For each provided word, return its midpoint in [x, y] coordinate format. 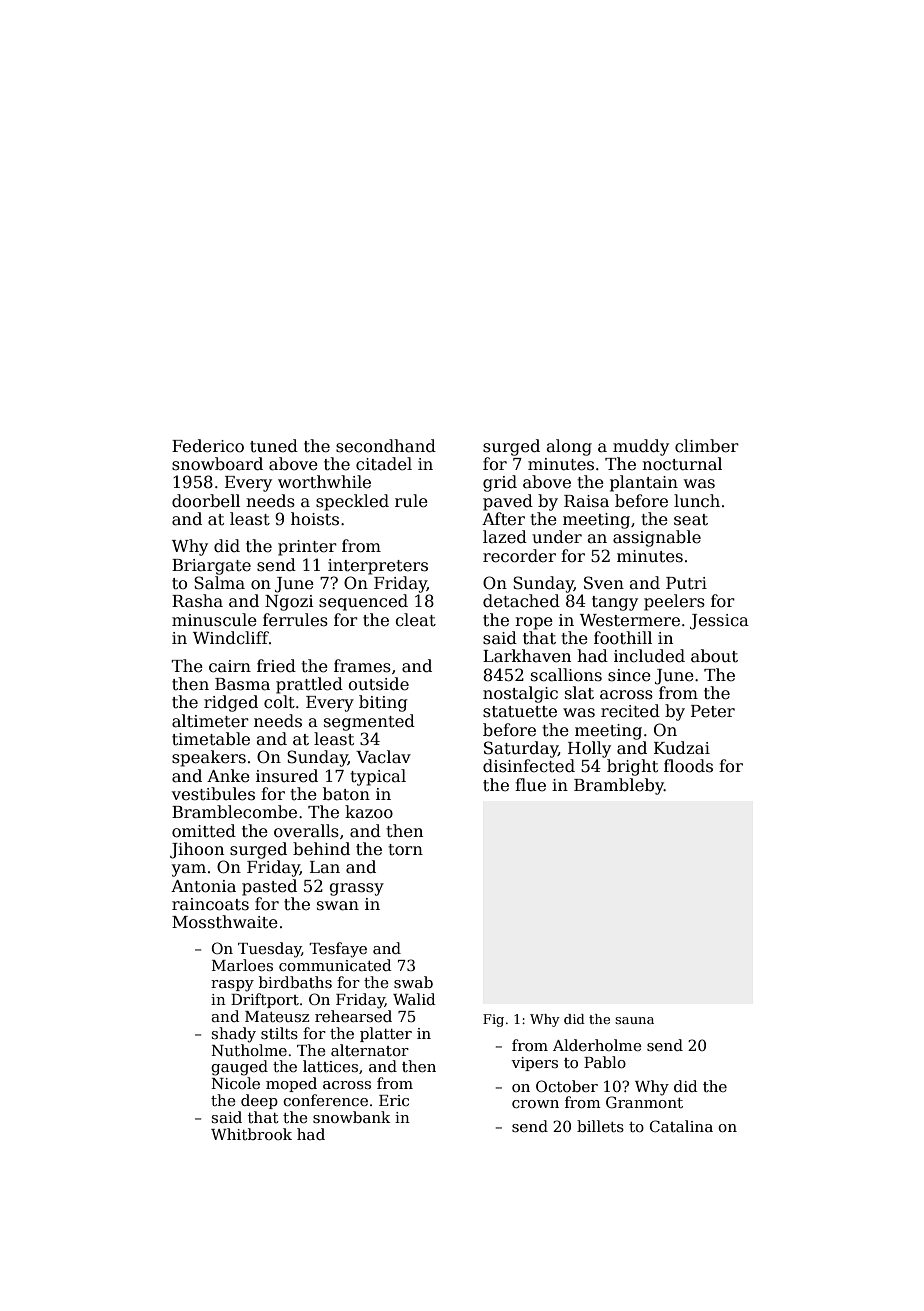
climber [707, 446]
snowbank [352, 1117]
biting [383, 703]
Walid [414, 999]
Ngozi [289, 603]
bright [632, 767]
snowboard [217, 464]
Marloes [242, 965]
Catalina [681, 1126]
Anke [228, 776]
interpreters [378, 567]
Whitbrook [251, 1134]
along [569, 447]
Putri [686, 583]
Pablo [605, 1062]
